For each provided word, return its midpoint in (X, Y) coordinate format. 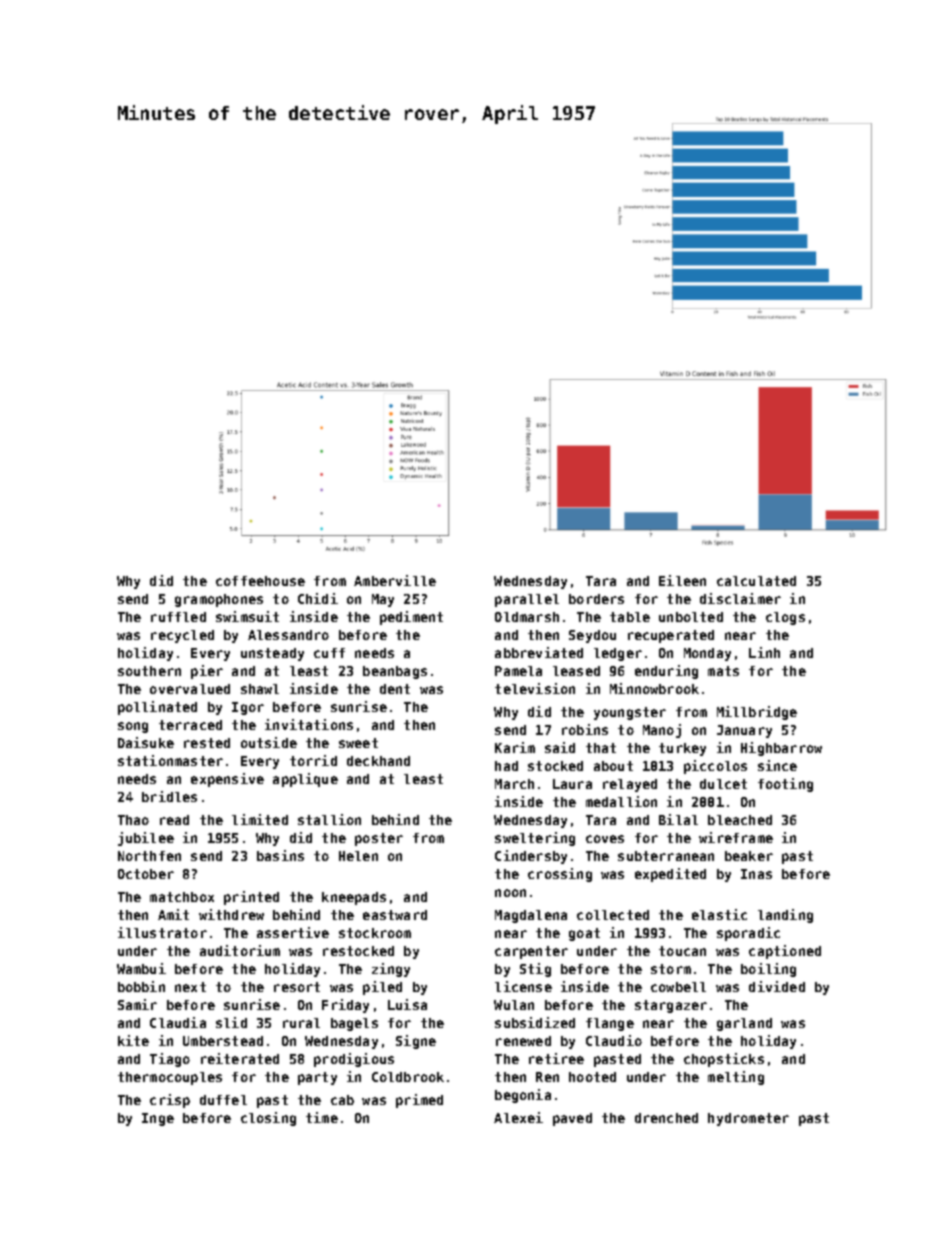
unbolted (691, 617)
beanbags (395, 672)
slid (231, 1022)
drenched (666, 1118)
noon (510, 893)
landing (785, 916)
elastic (719, 914)
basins (280, 855)
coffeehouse (260, 581)
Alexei (518, 1117)
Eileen (682, 580)
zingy (391, 970)
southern (149, 671)
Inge (158, 1119)
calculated (756, 581)
